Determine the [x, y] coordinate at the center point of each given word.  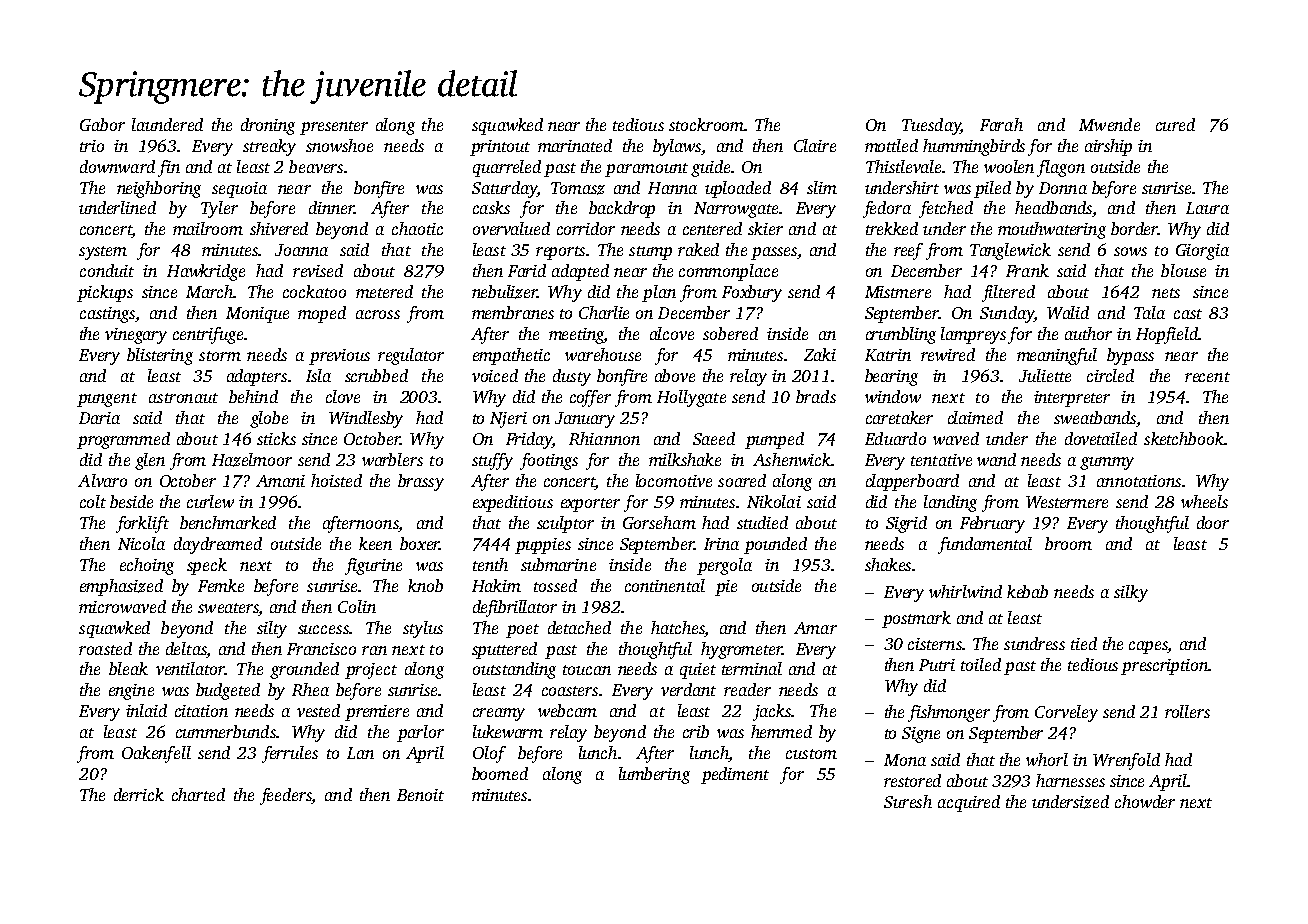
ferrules [290, 754]
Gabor [102, 124]
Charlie [604, 312]
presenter [334, 128]
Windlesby [366, 419]
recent [1207, 377]
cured [1175, 124]
